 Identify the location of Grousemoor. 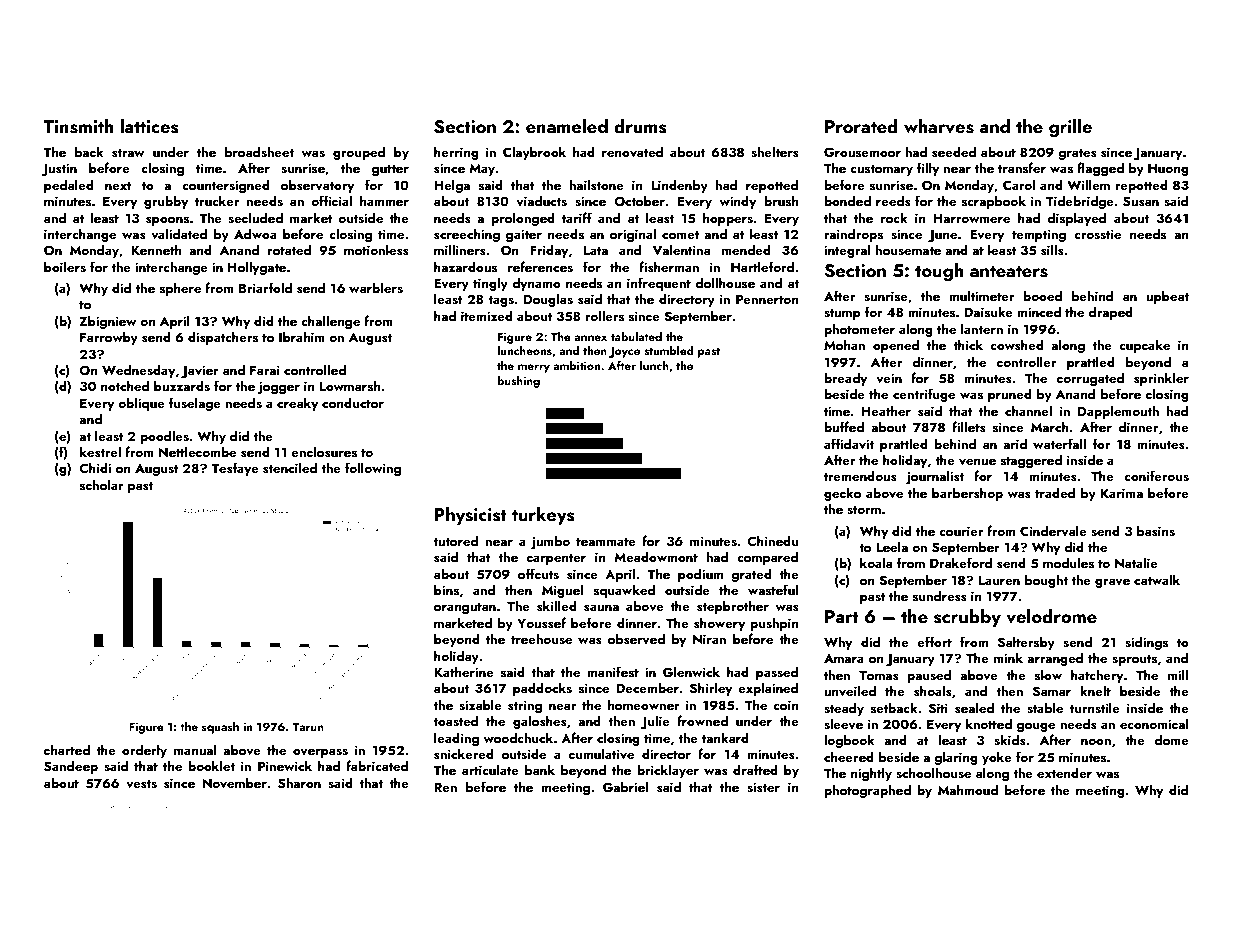
(862, 152).
